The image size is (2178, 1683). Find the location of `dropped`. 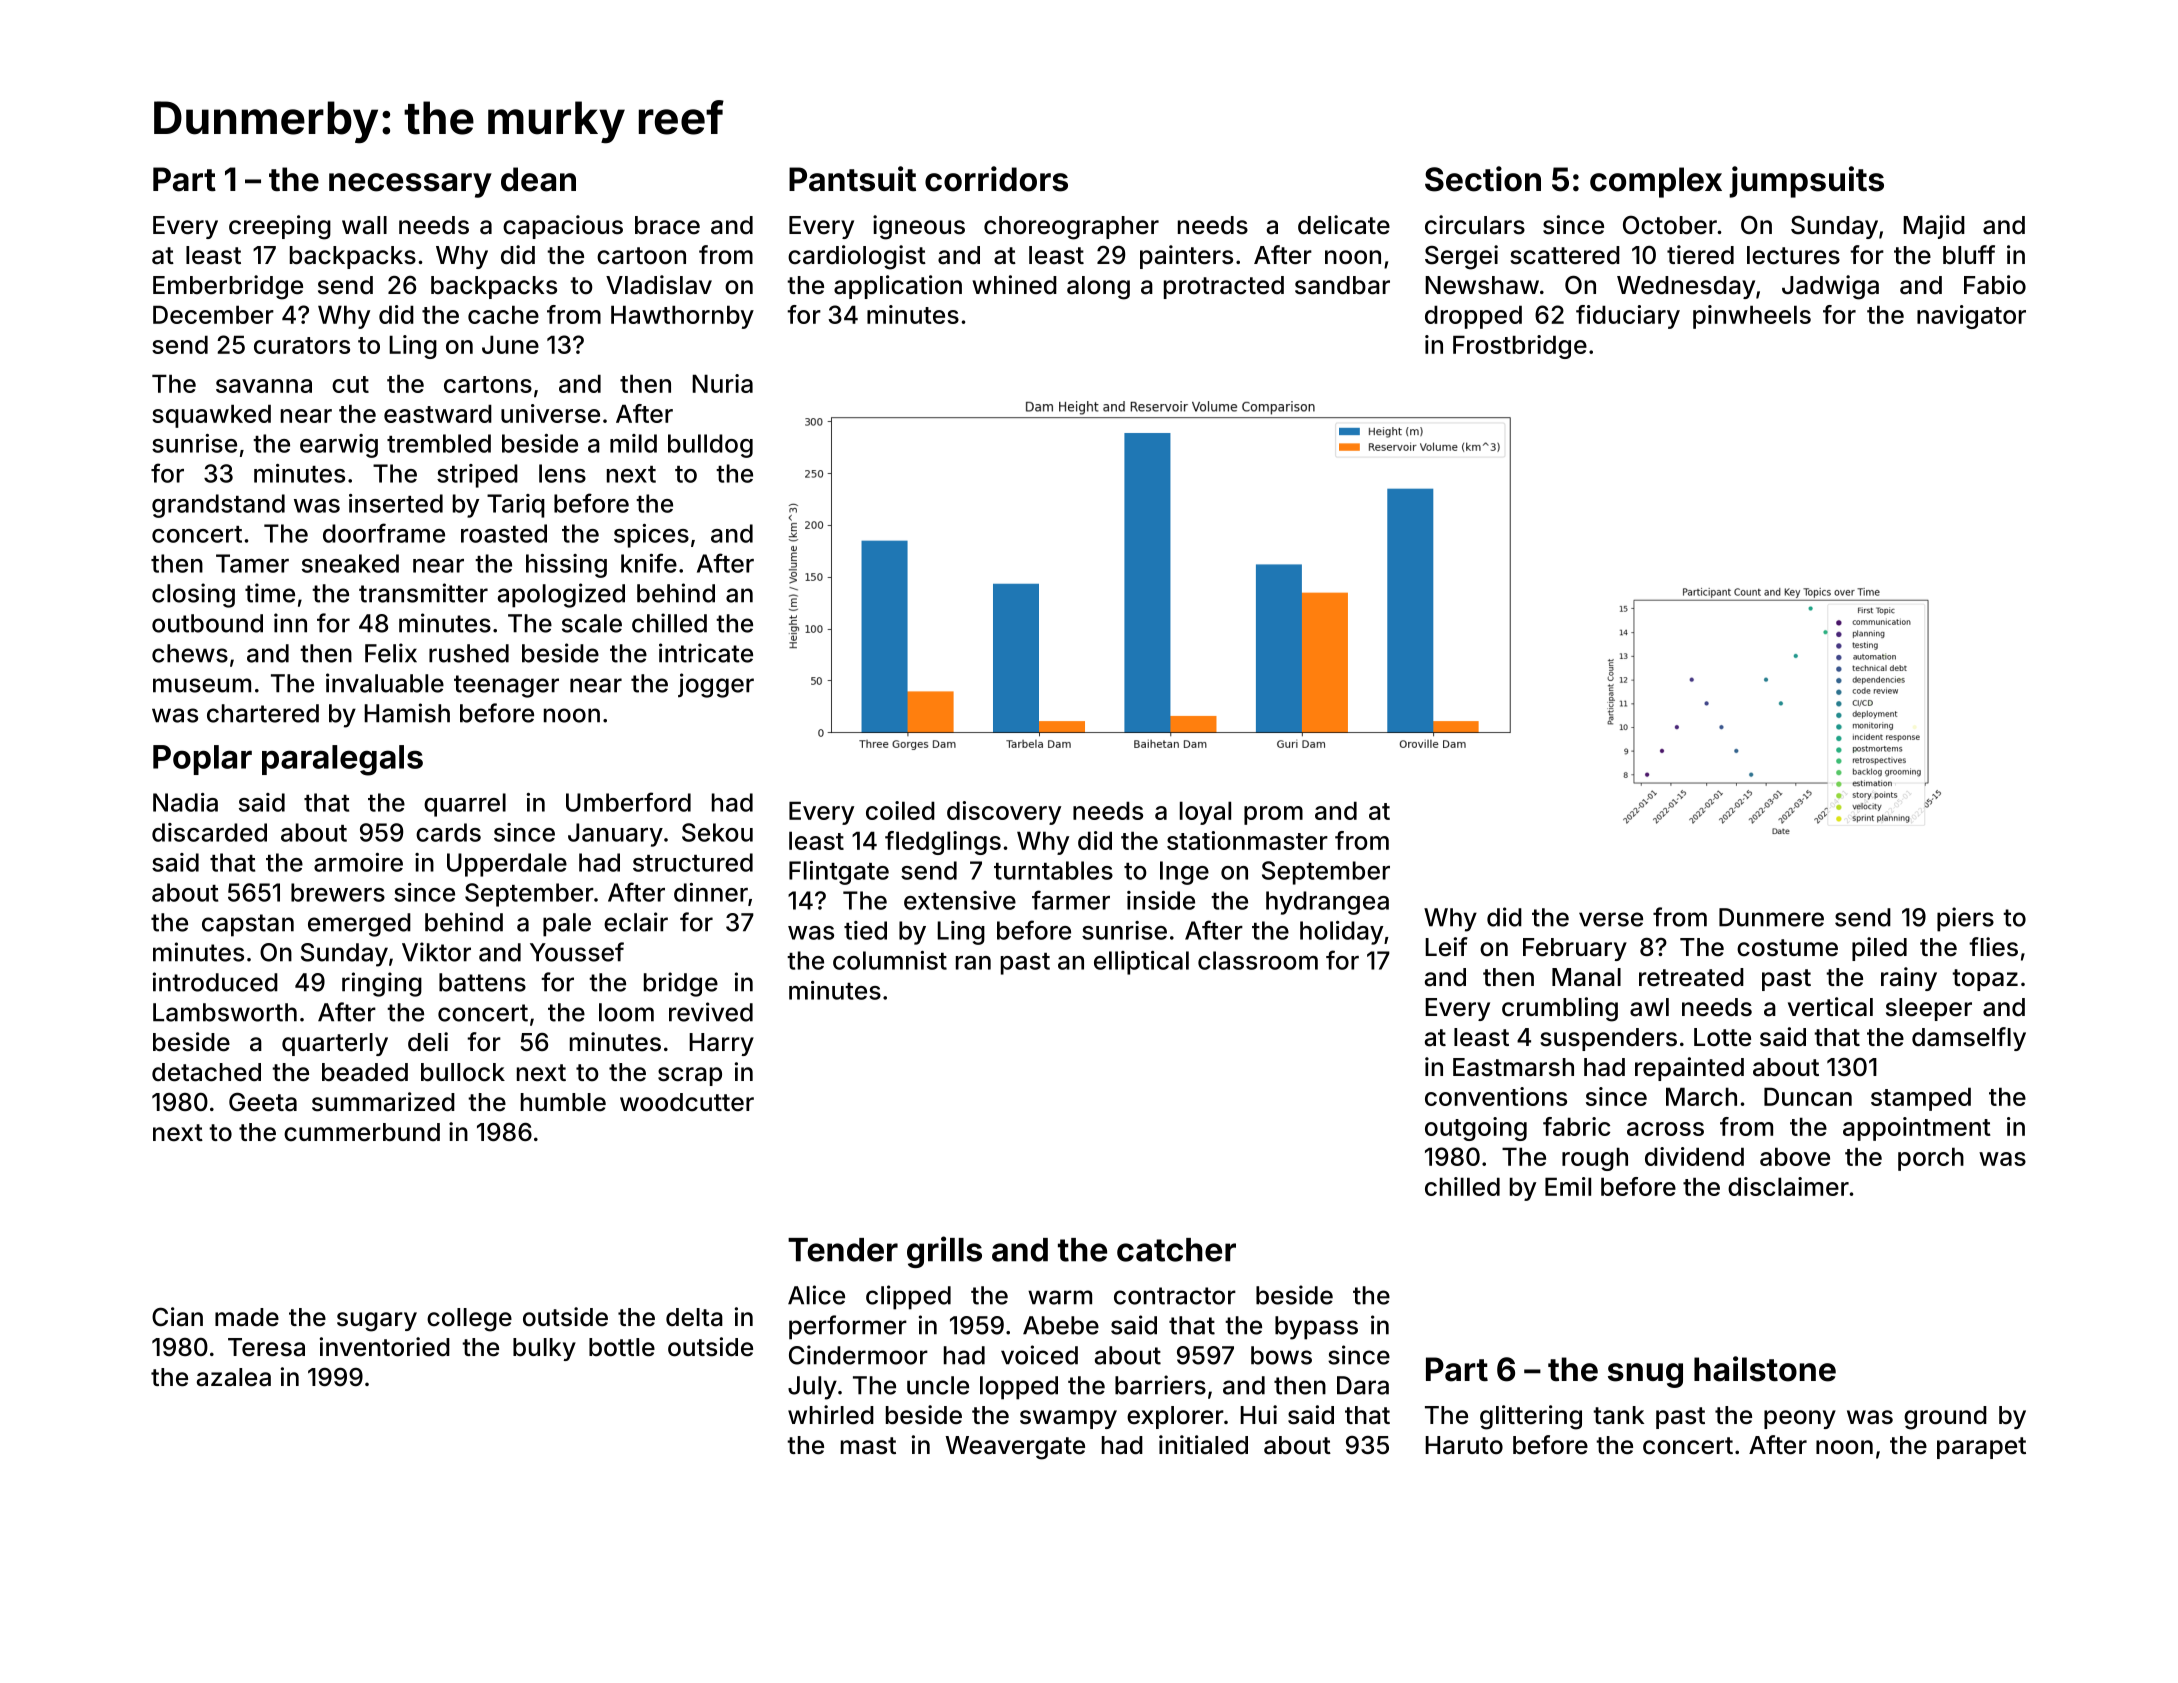

dropped is located at coordinates (1473, 317).
